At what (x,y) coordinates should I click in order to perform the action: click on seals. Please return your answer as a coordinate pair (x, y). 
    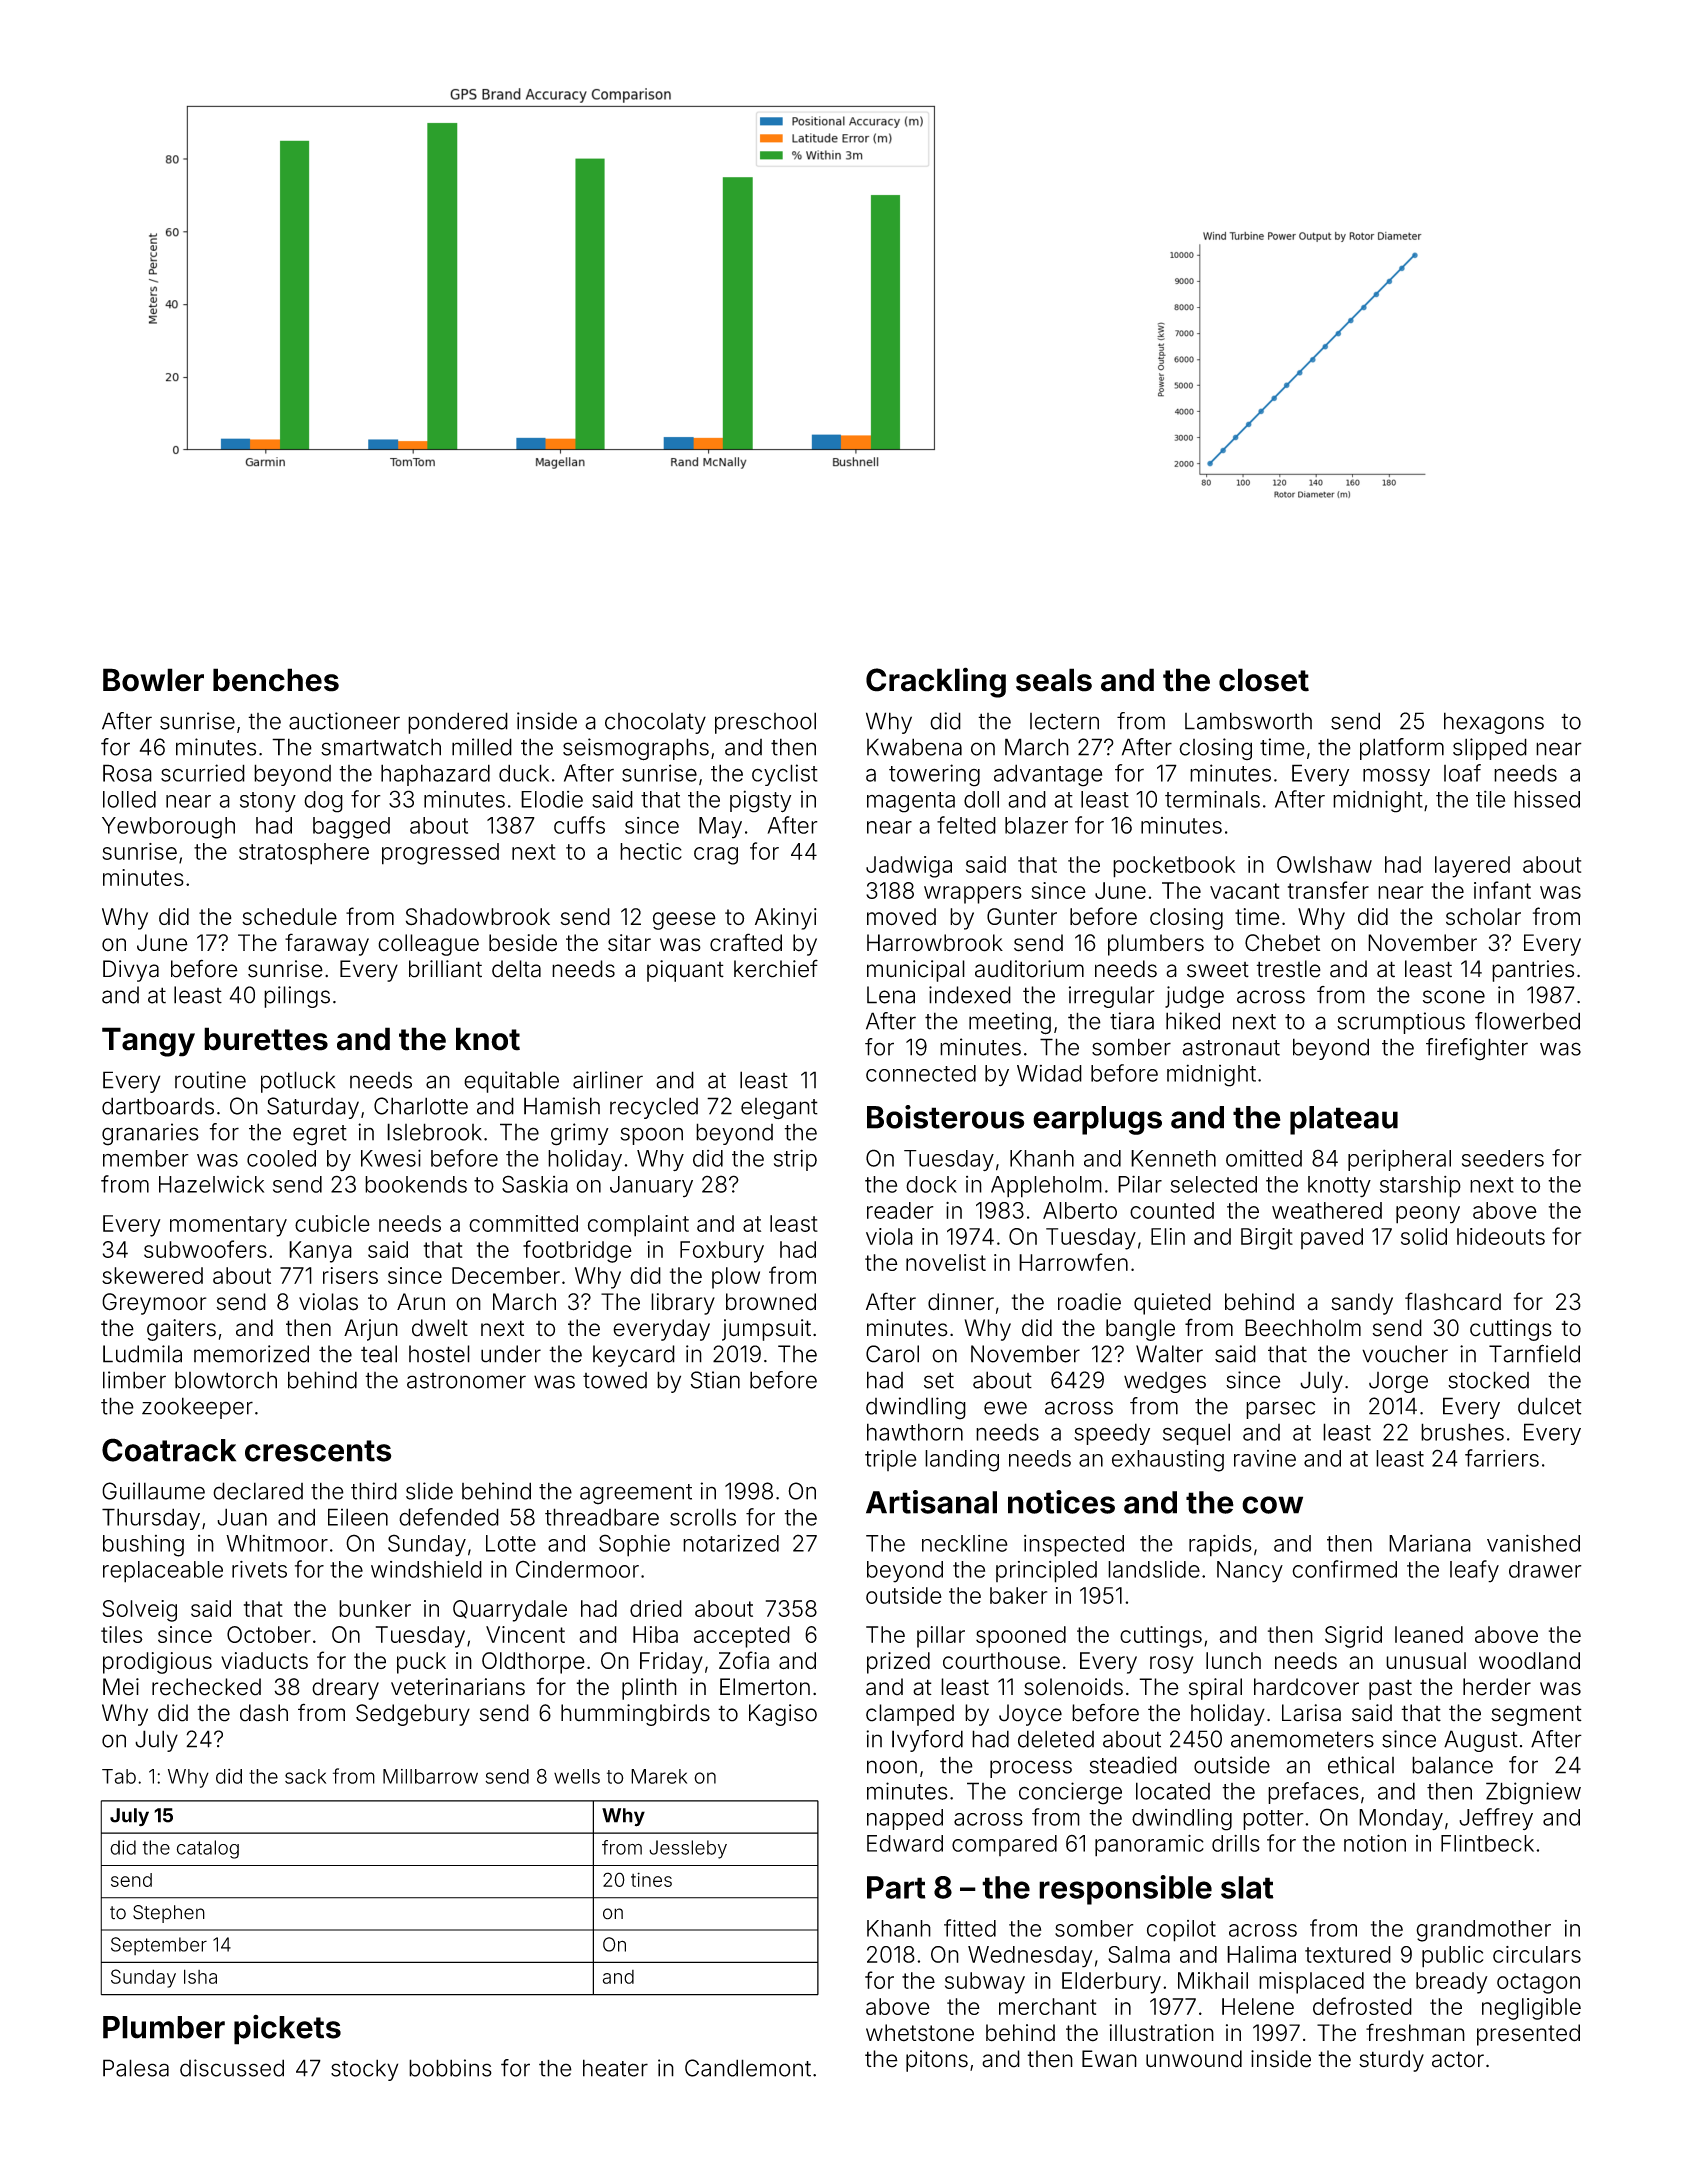
    Looking at the image, I should click on (1054, 680).
